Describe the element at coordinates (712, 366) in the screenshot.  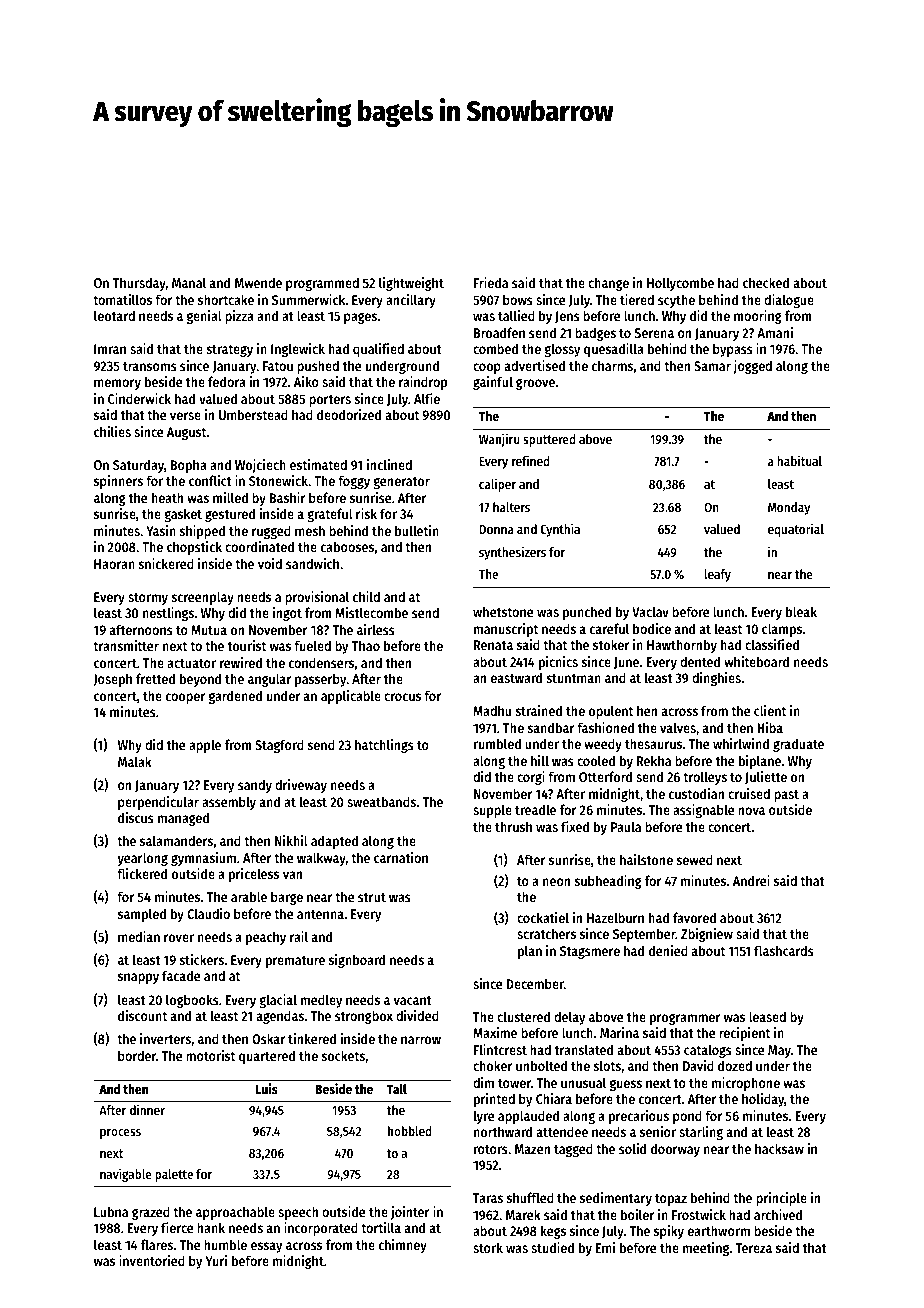
I see `Samar` at that location.
